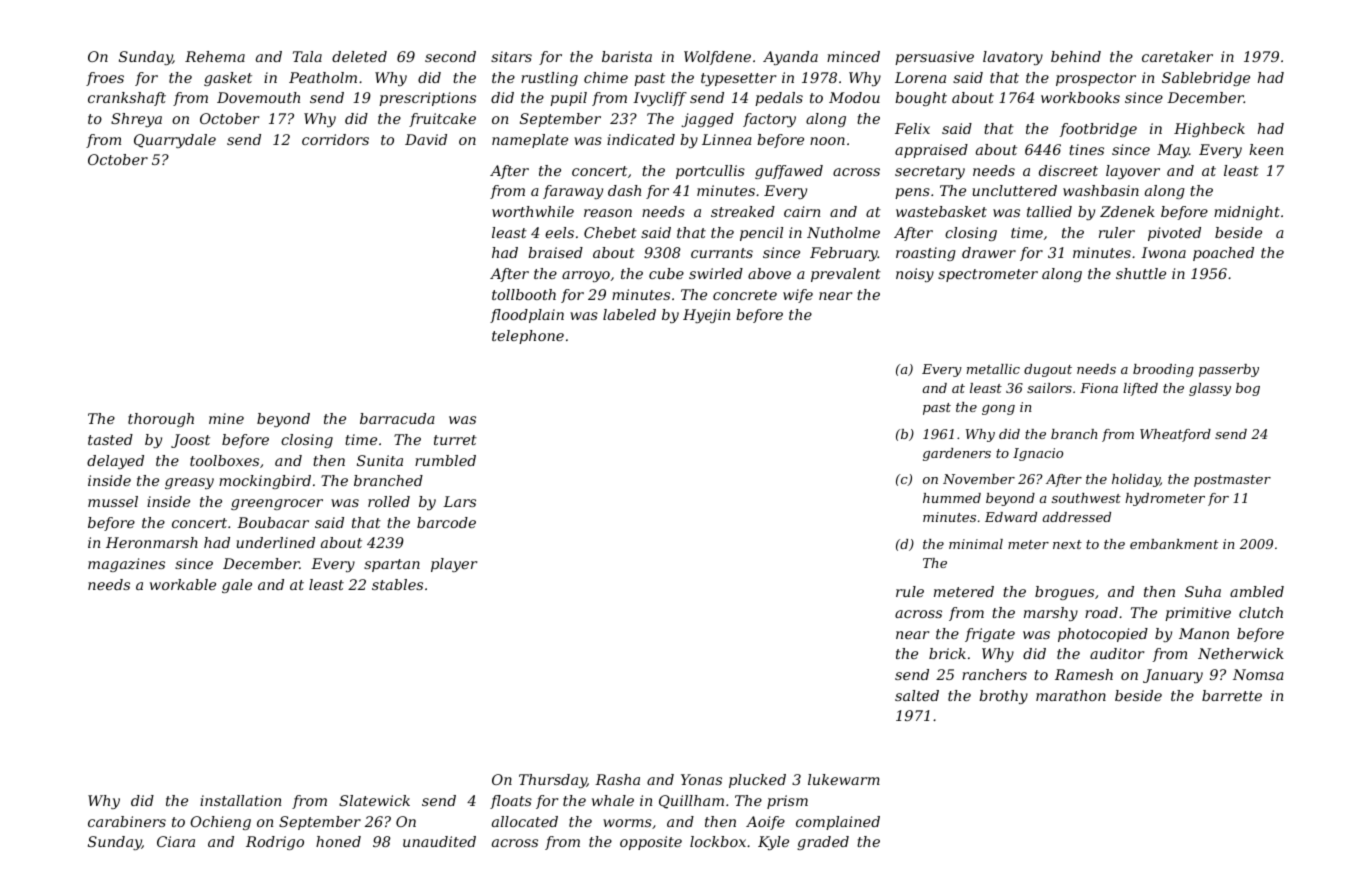 The height and width of the image is (887, 1372). What do you see at coordinates (990, 635) in the image?
I see `frigate` at bounding box center [990, 635].
